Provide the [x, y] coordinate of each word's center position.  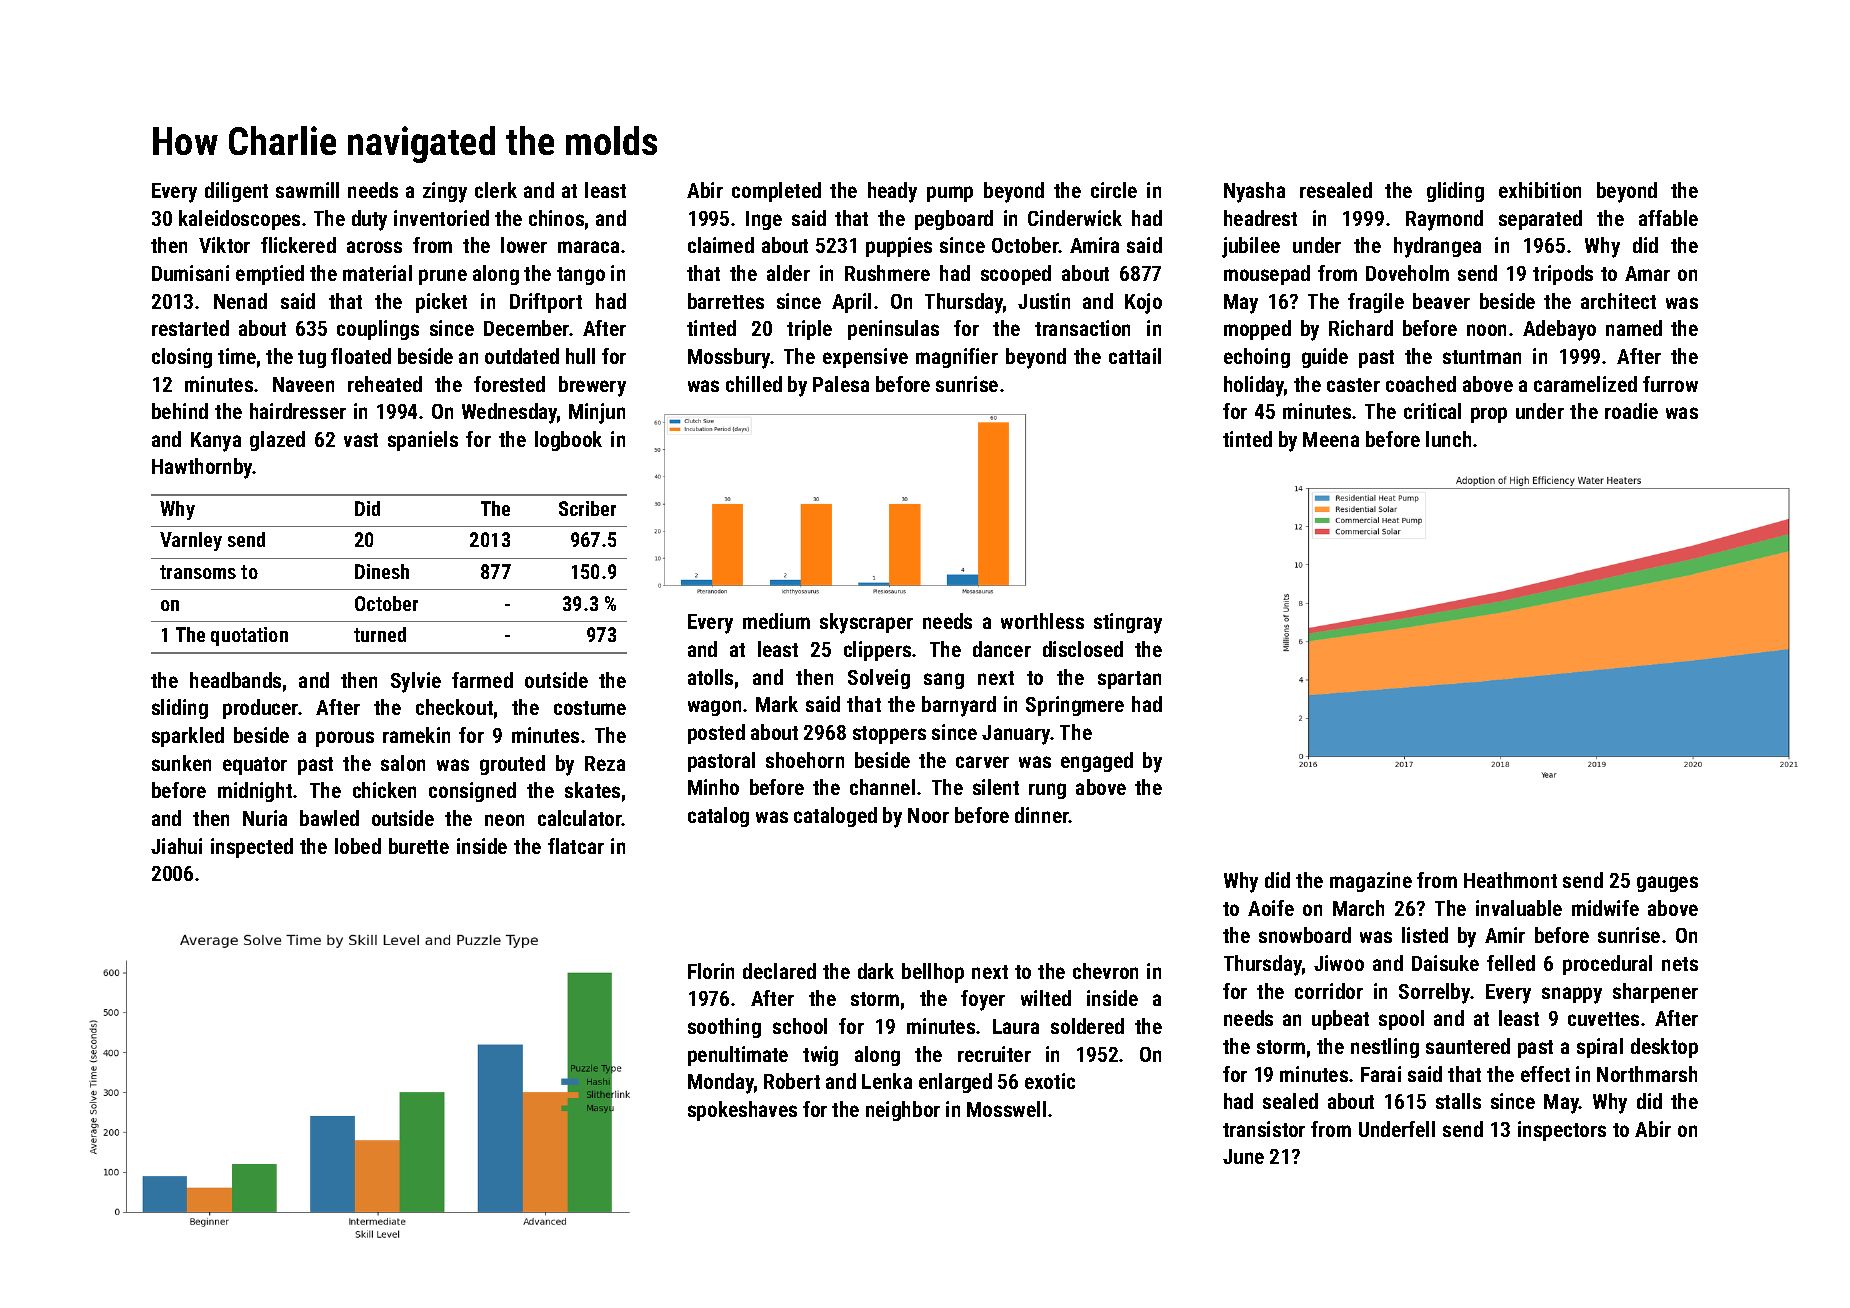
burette [419, 846]
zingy [445, 192]
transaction [1082, 328]
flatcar [576, 846]
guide [1325, 358]
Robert [792, 1081]
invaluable [1519, 908]
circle [1114, 190]
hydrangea [1437, 247]
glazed [277, 441]
